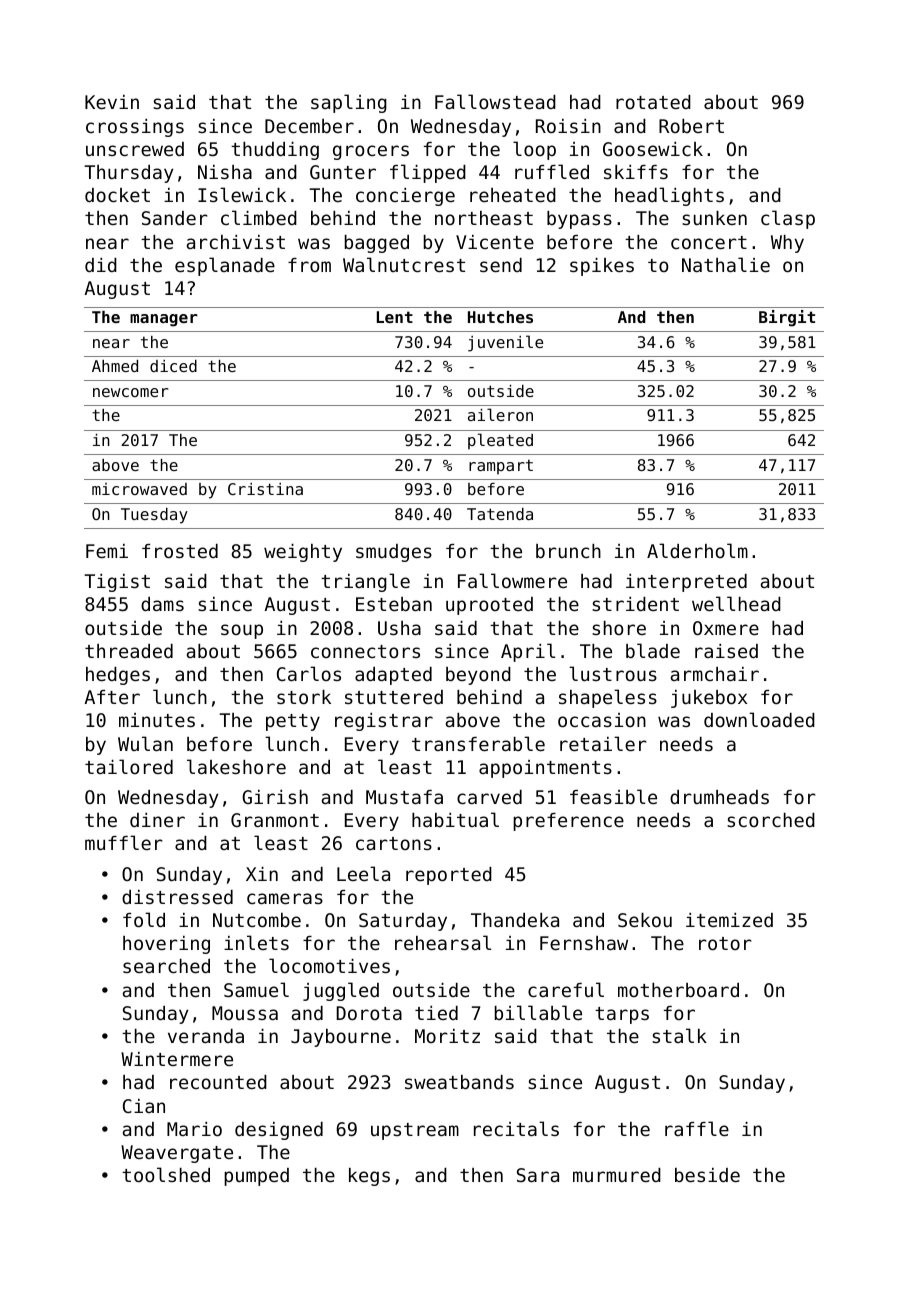  I want to click on clasp, so click(788, 219).
